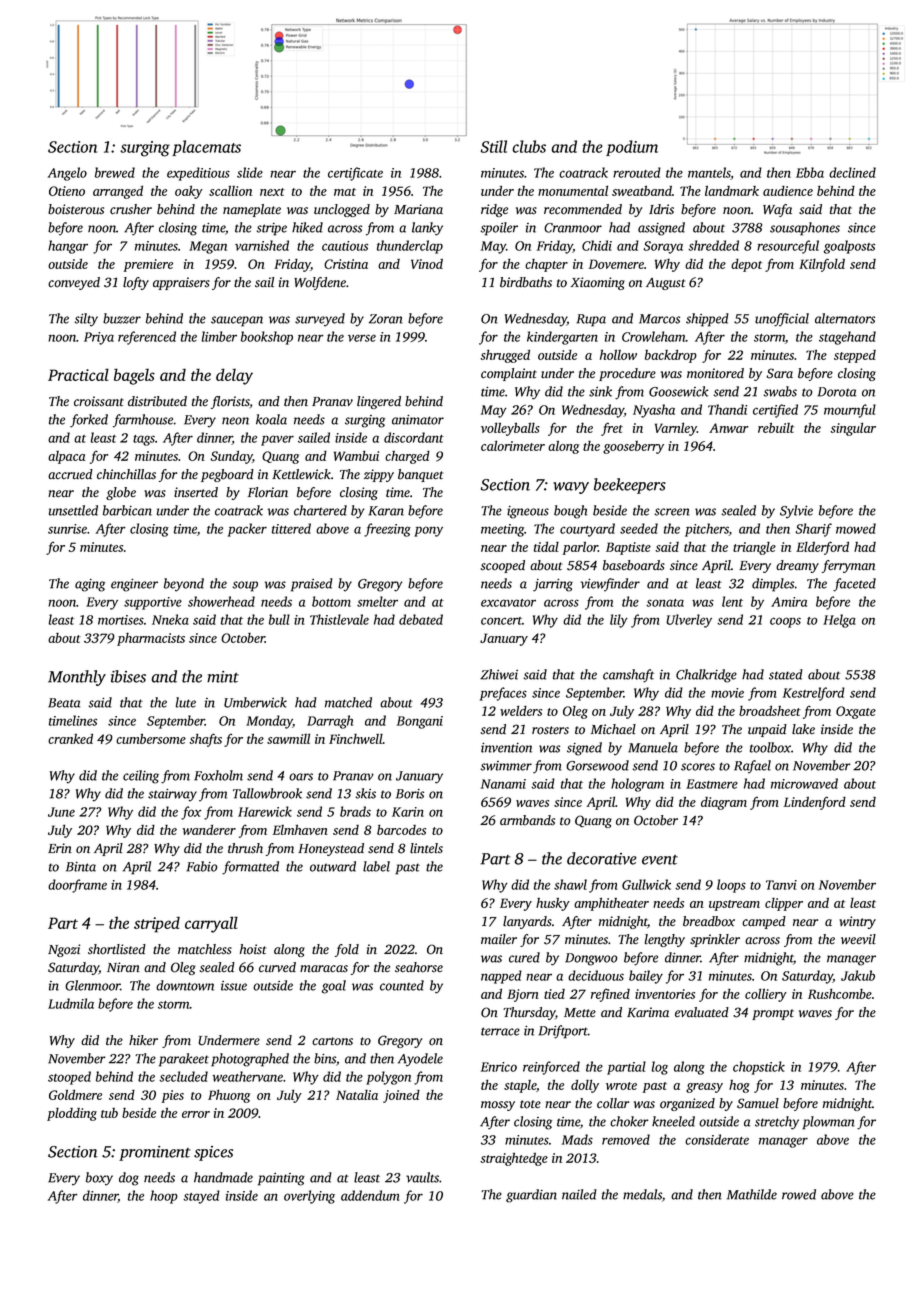 The height and width of the document is (1308, 924). I want to click on declined, so click(852, 172).
